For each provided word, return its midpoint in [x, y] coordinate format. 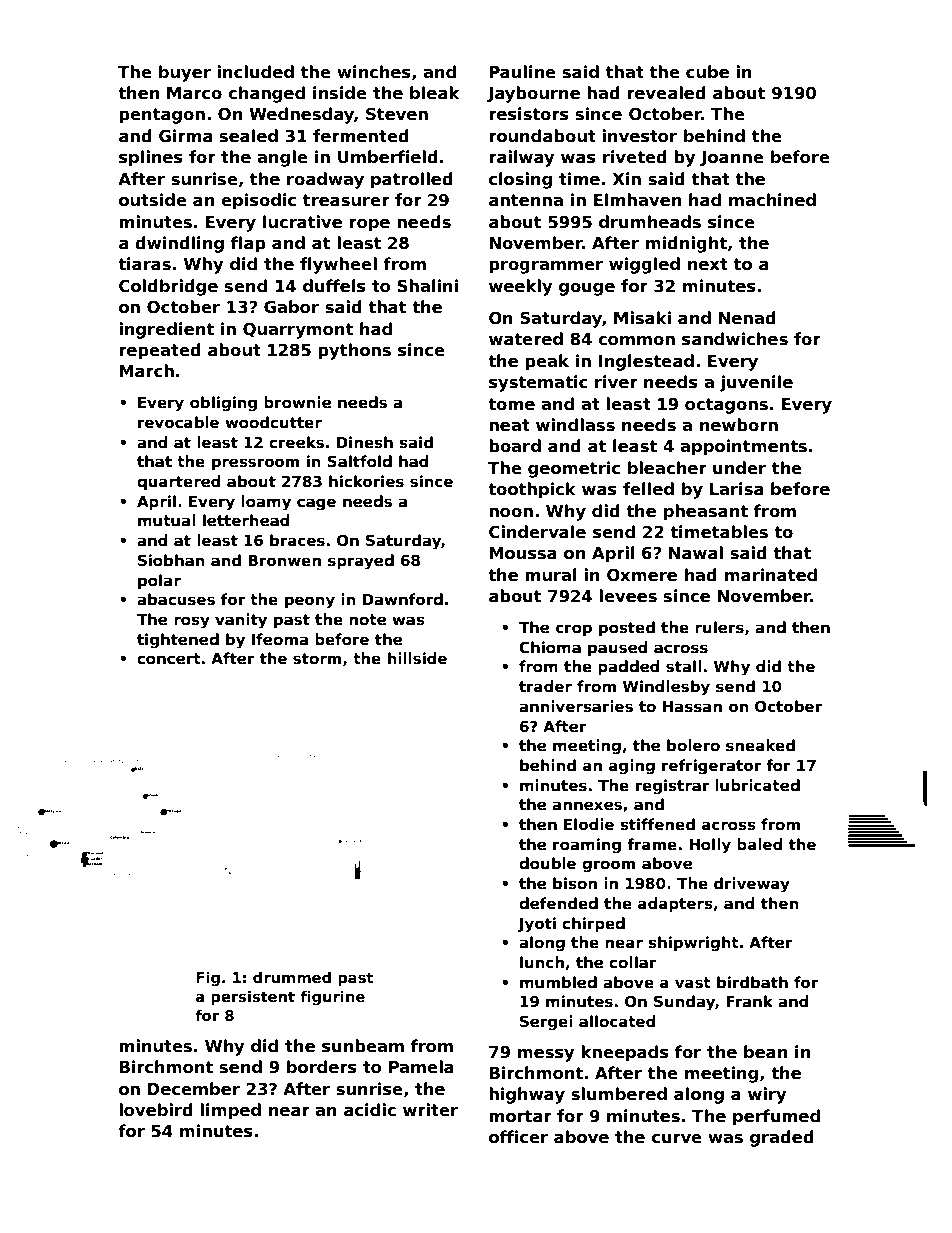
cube [707, 72]
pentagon [162, 116]
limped [230, 1111]
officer [518, 1137]
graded [782, 1138]
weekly [521, 287]
